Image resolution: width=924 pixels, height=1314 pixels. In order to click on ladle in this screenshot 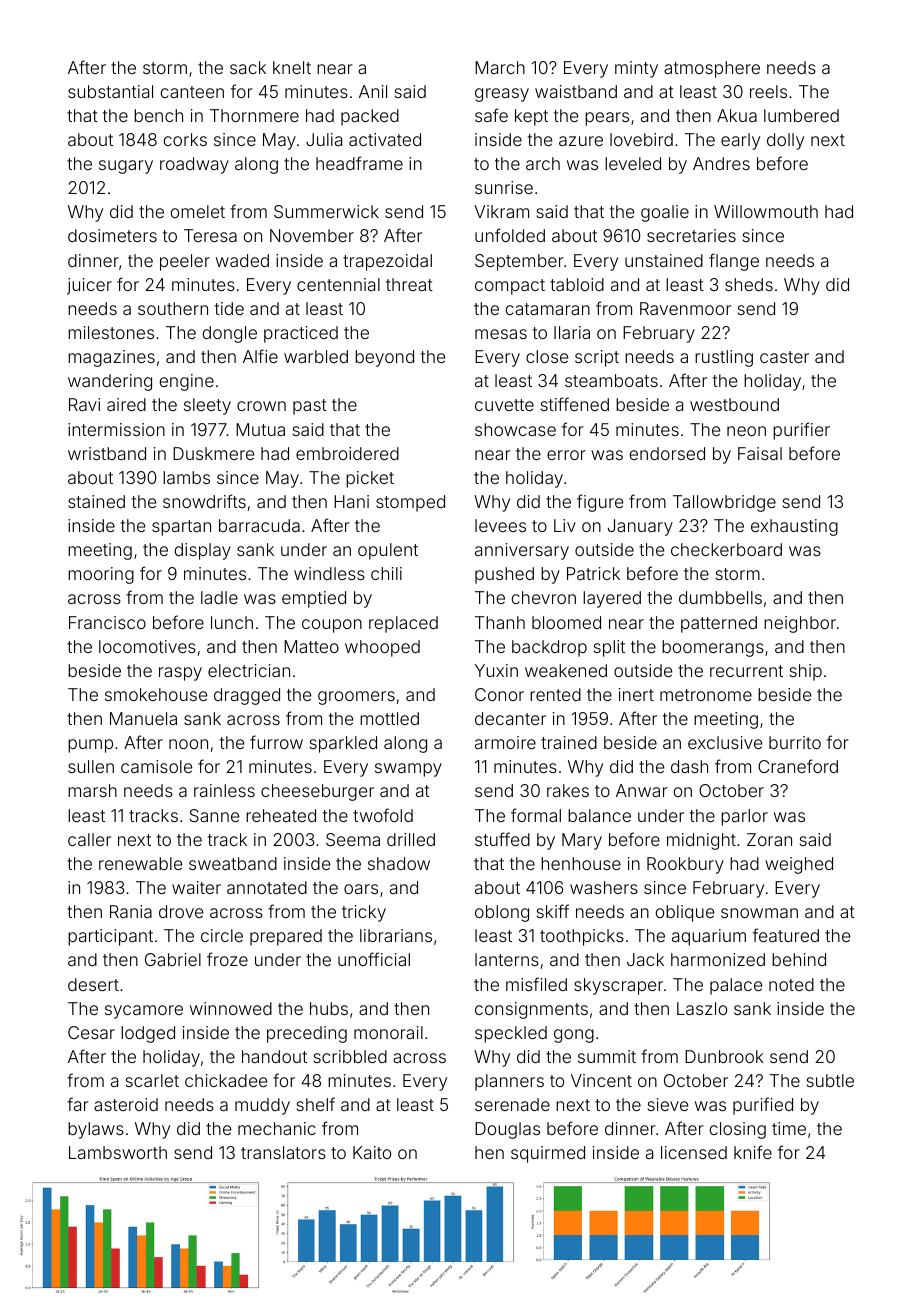, I will do `click(219, 597)`.
